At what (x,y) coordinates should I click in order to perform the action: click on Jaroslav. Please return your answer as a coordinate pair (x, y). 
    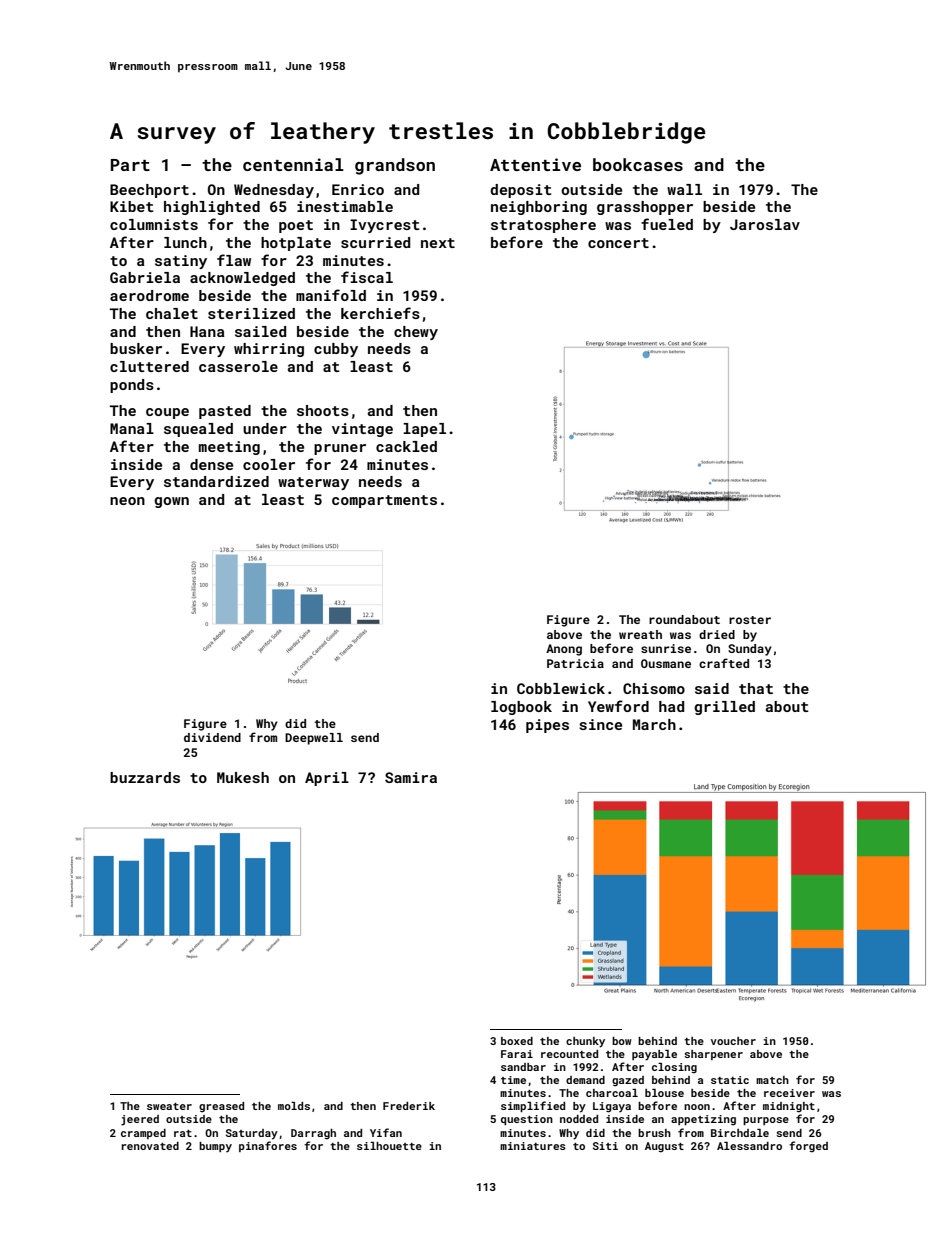
    Looking at the image, I should click on (765, 224).
